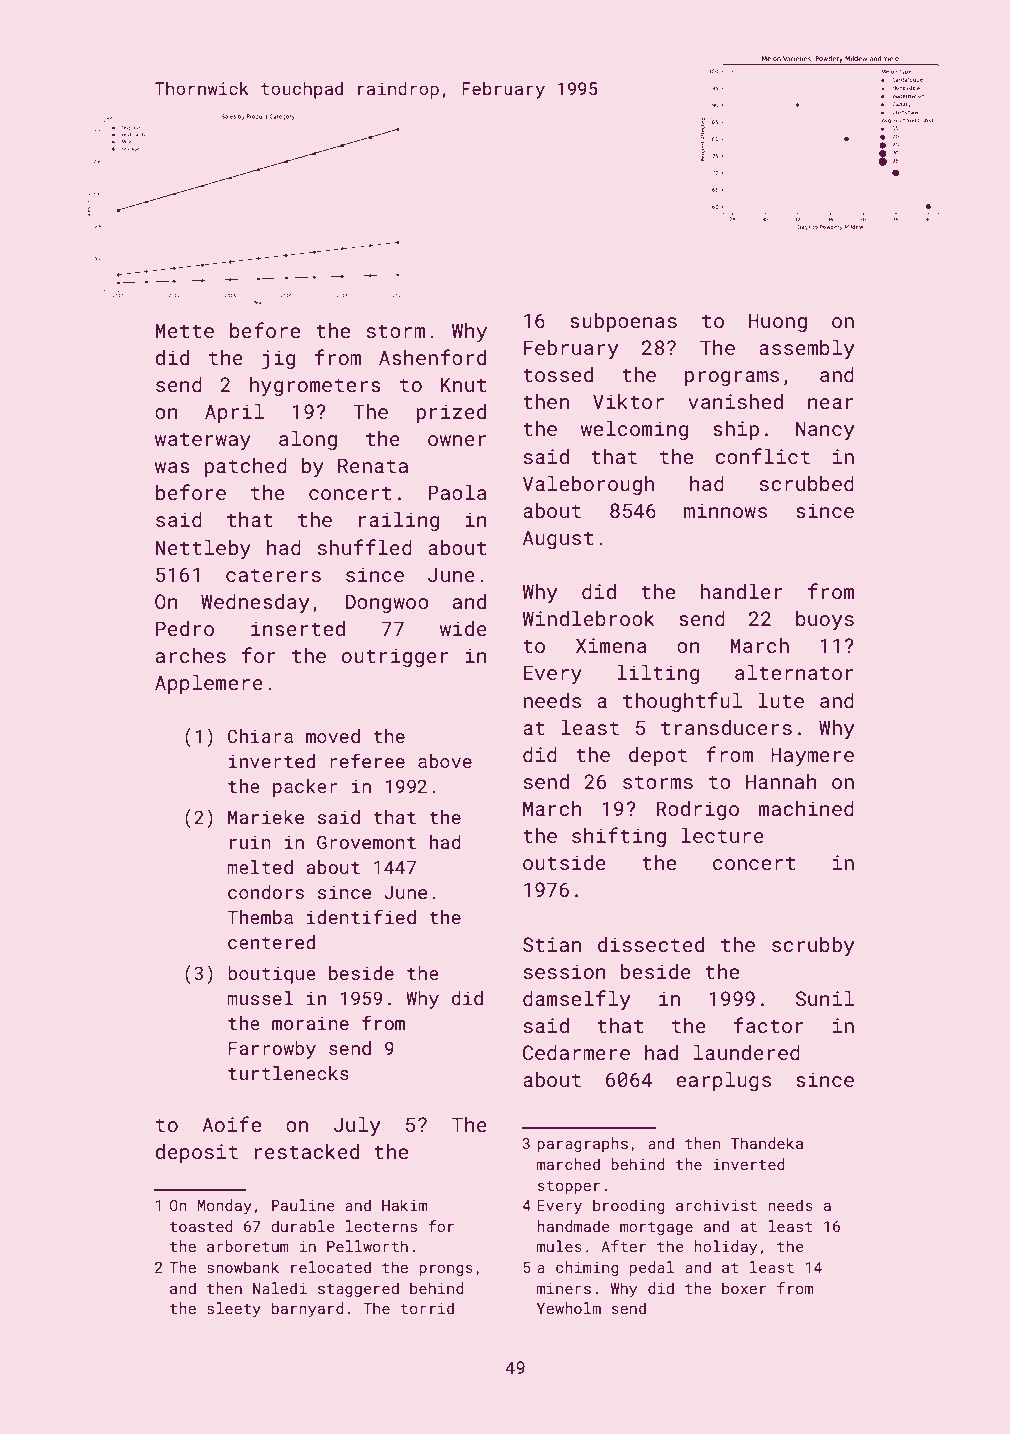  I want to click on owner, so click(457, 440).
